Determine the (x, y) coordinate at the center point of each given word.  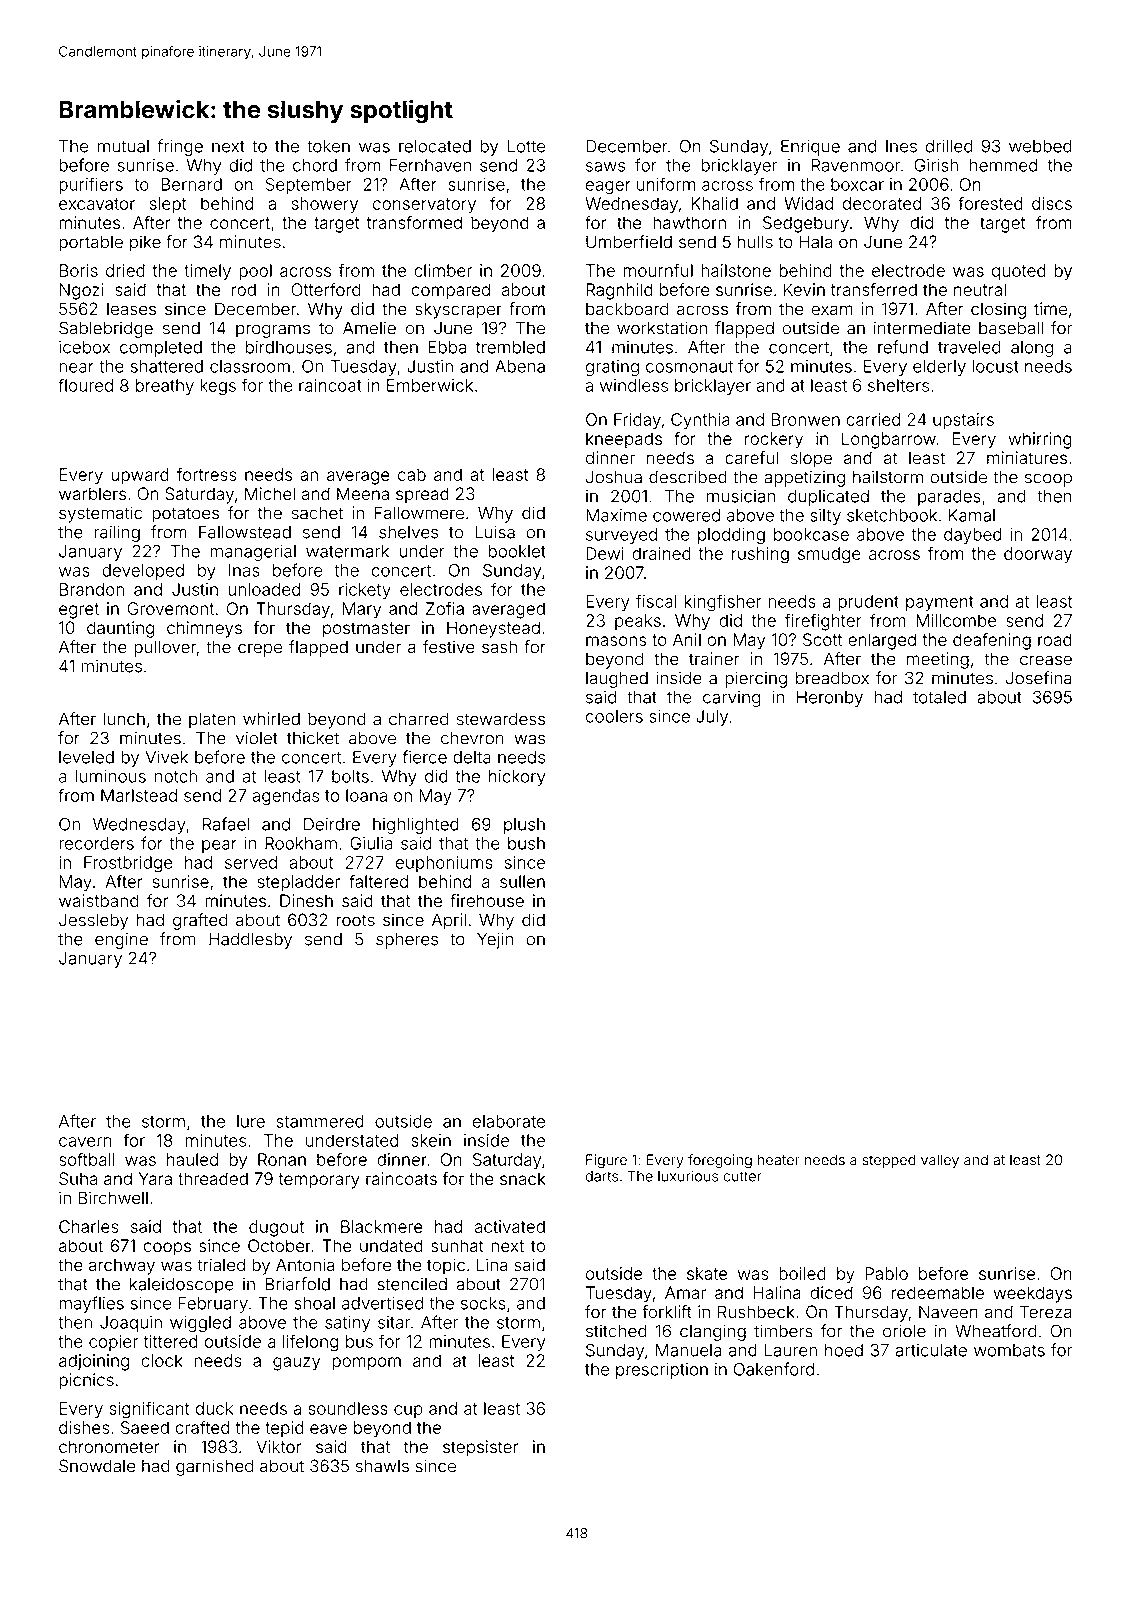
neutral (980, 289)
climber (443, 270)
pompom (366, 1364)
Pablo (886, 1273)
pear (219, 846)
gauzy (296, 1364)
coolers (614, 716)
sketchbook (892, 515)
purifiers (91, 185)
